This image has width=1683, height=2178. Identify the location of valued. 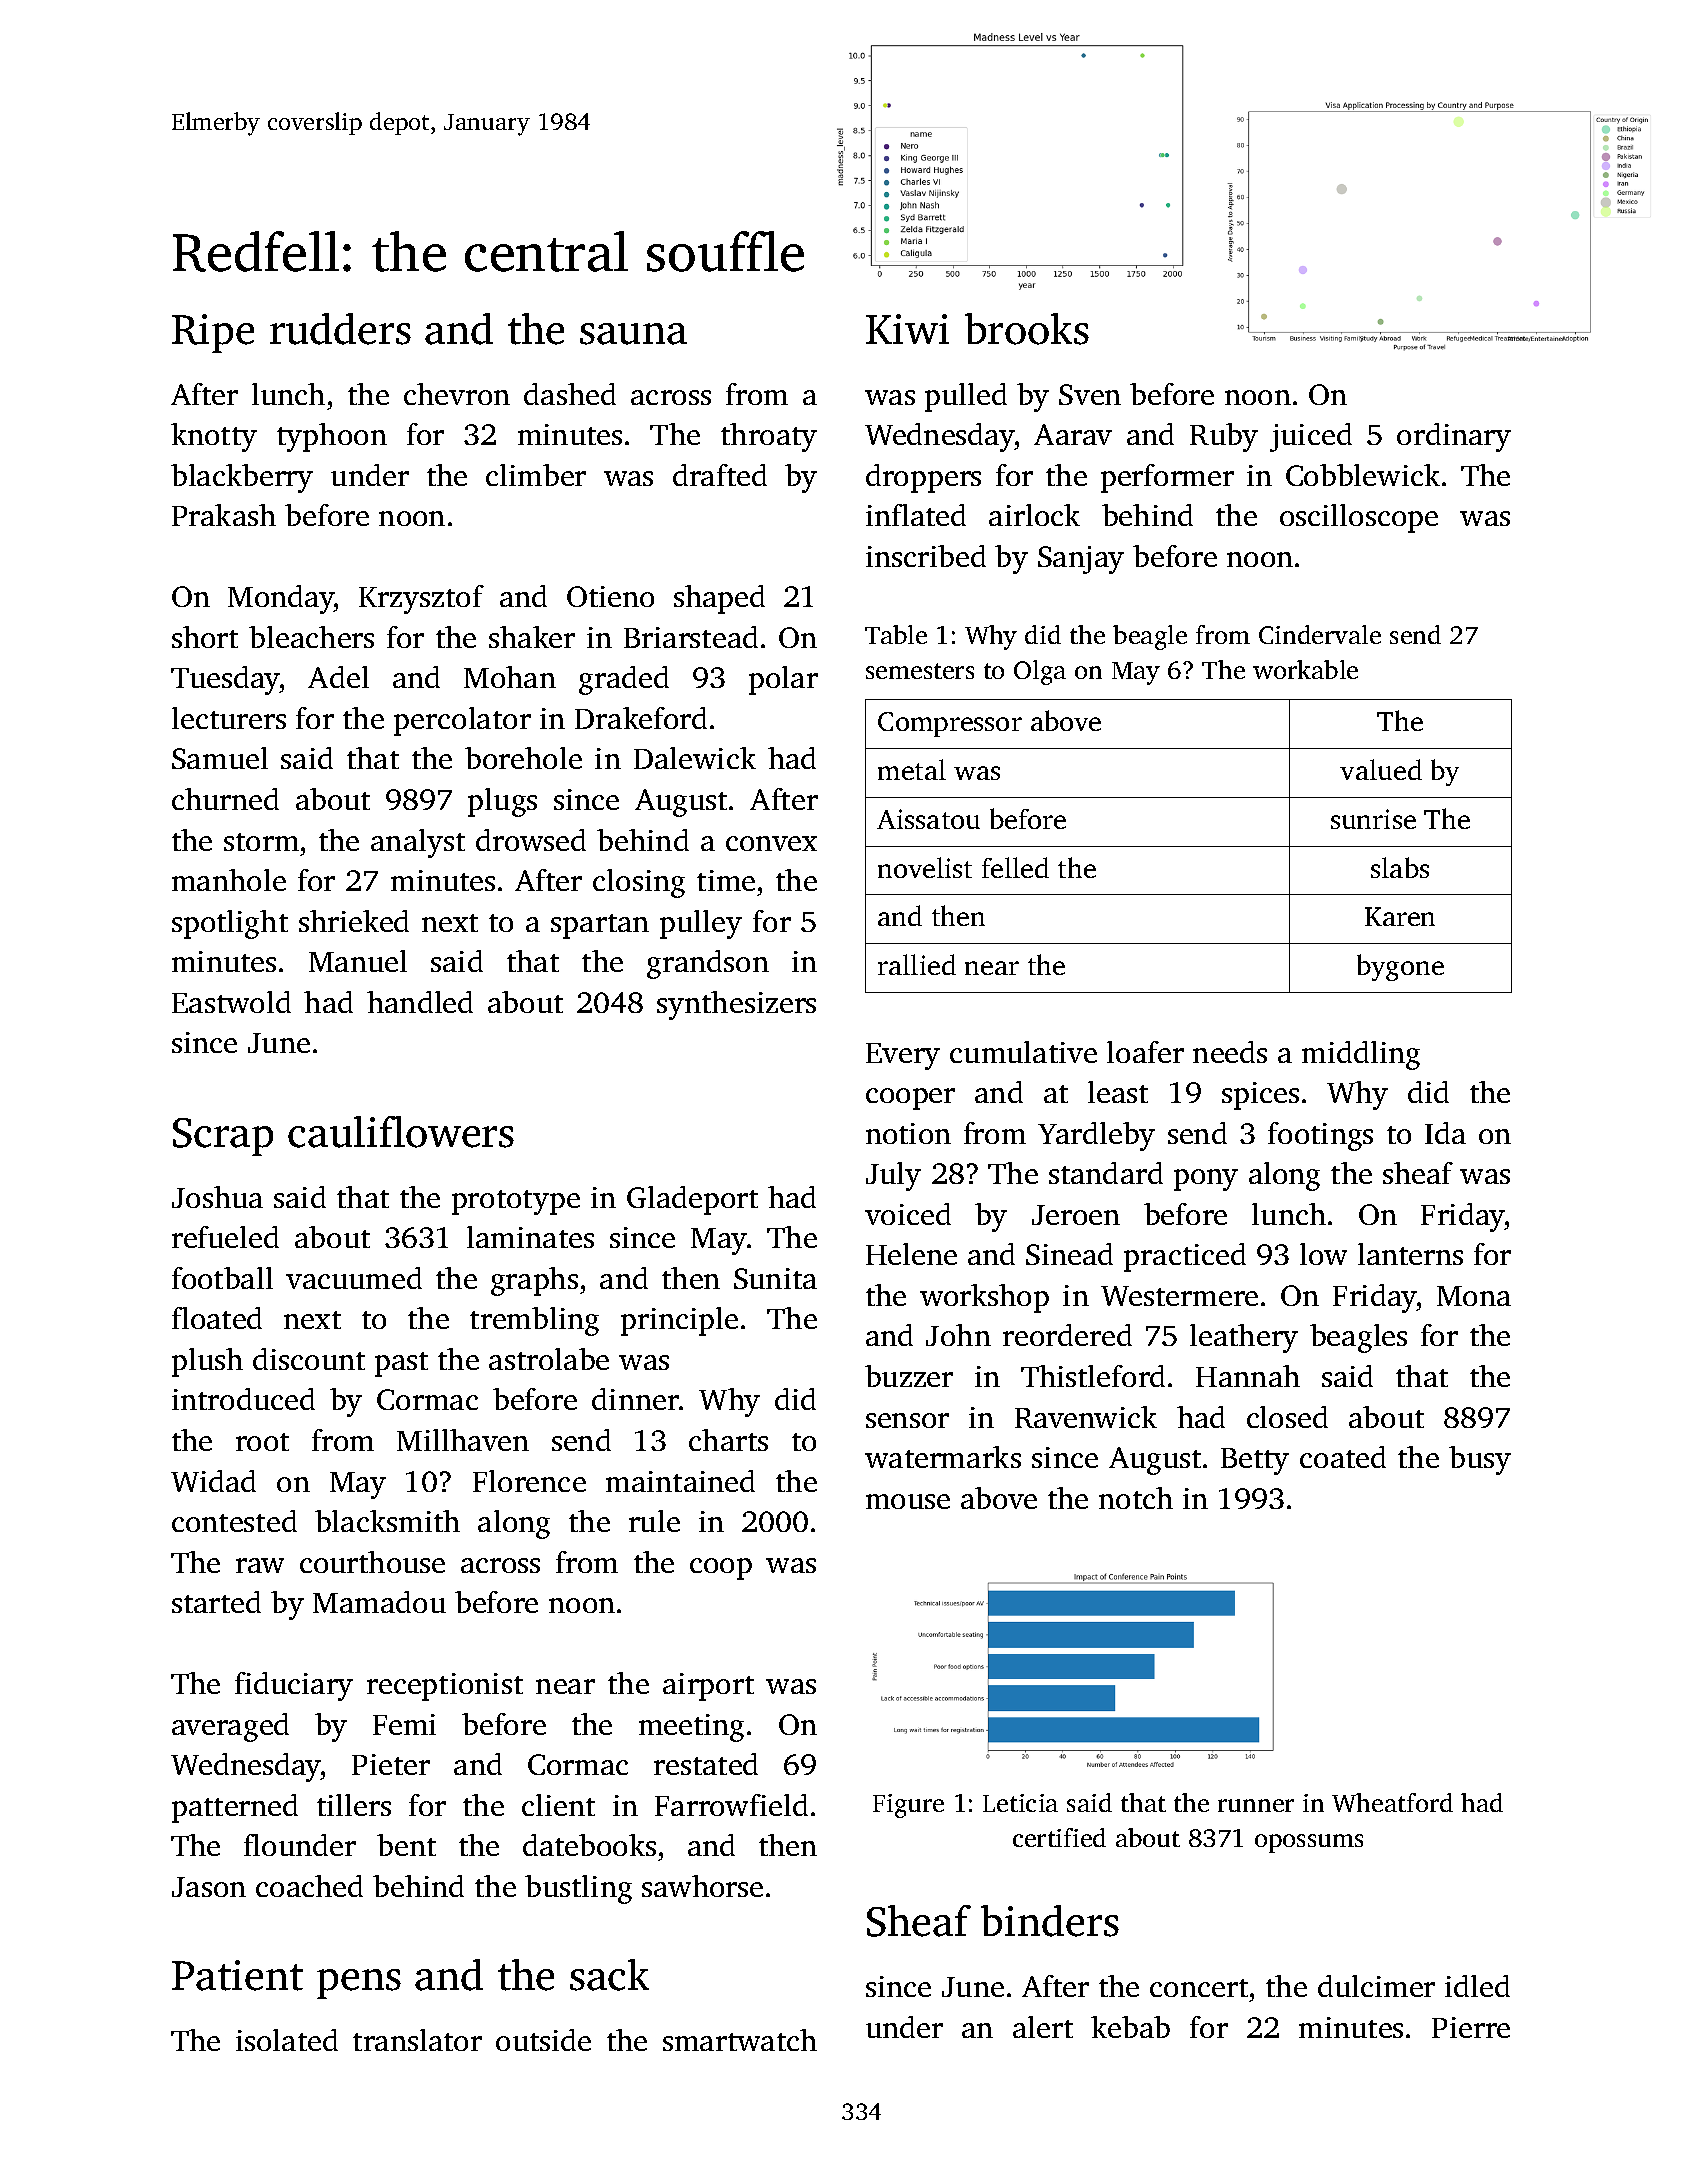
(1381, 769).
